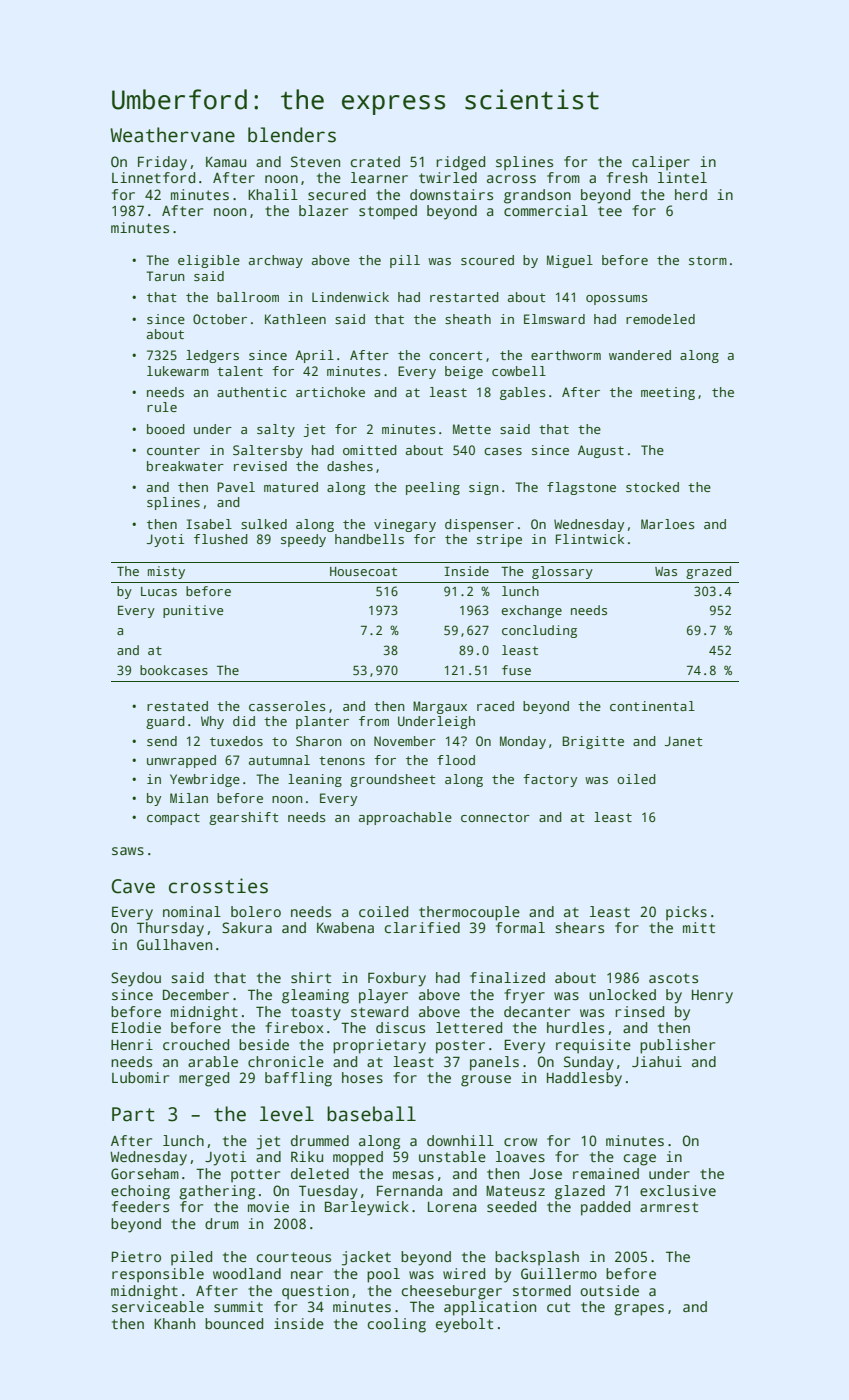 The height and width of the page is (1400, 849). I want to click on Part, so click(133, 1114).
